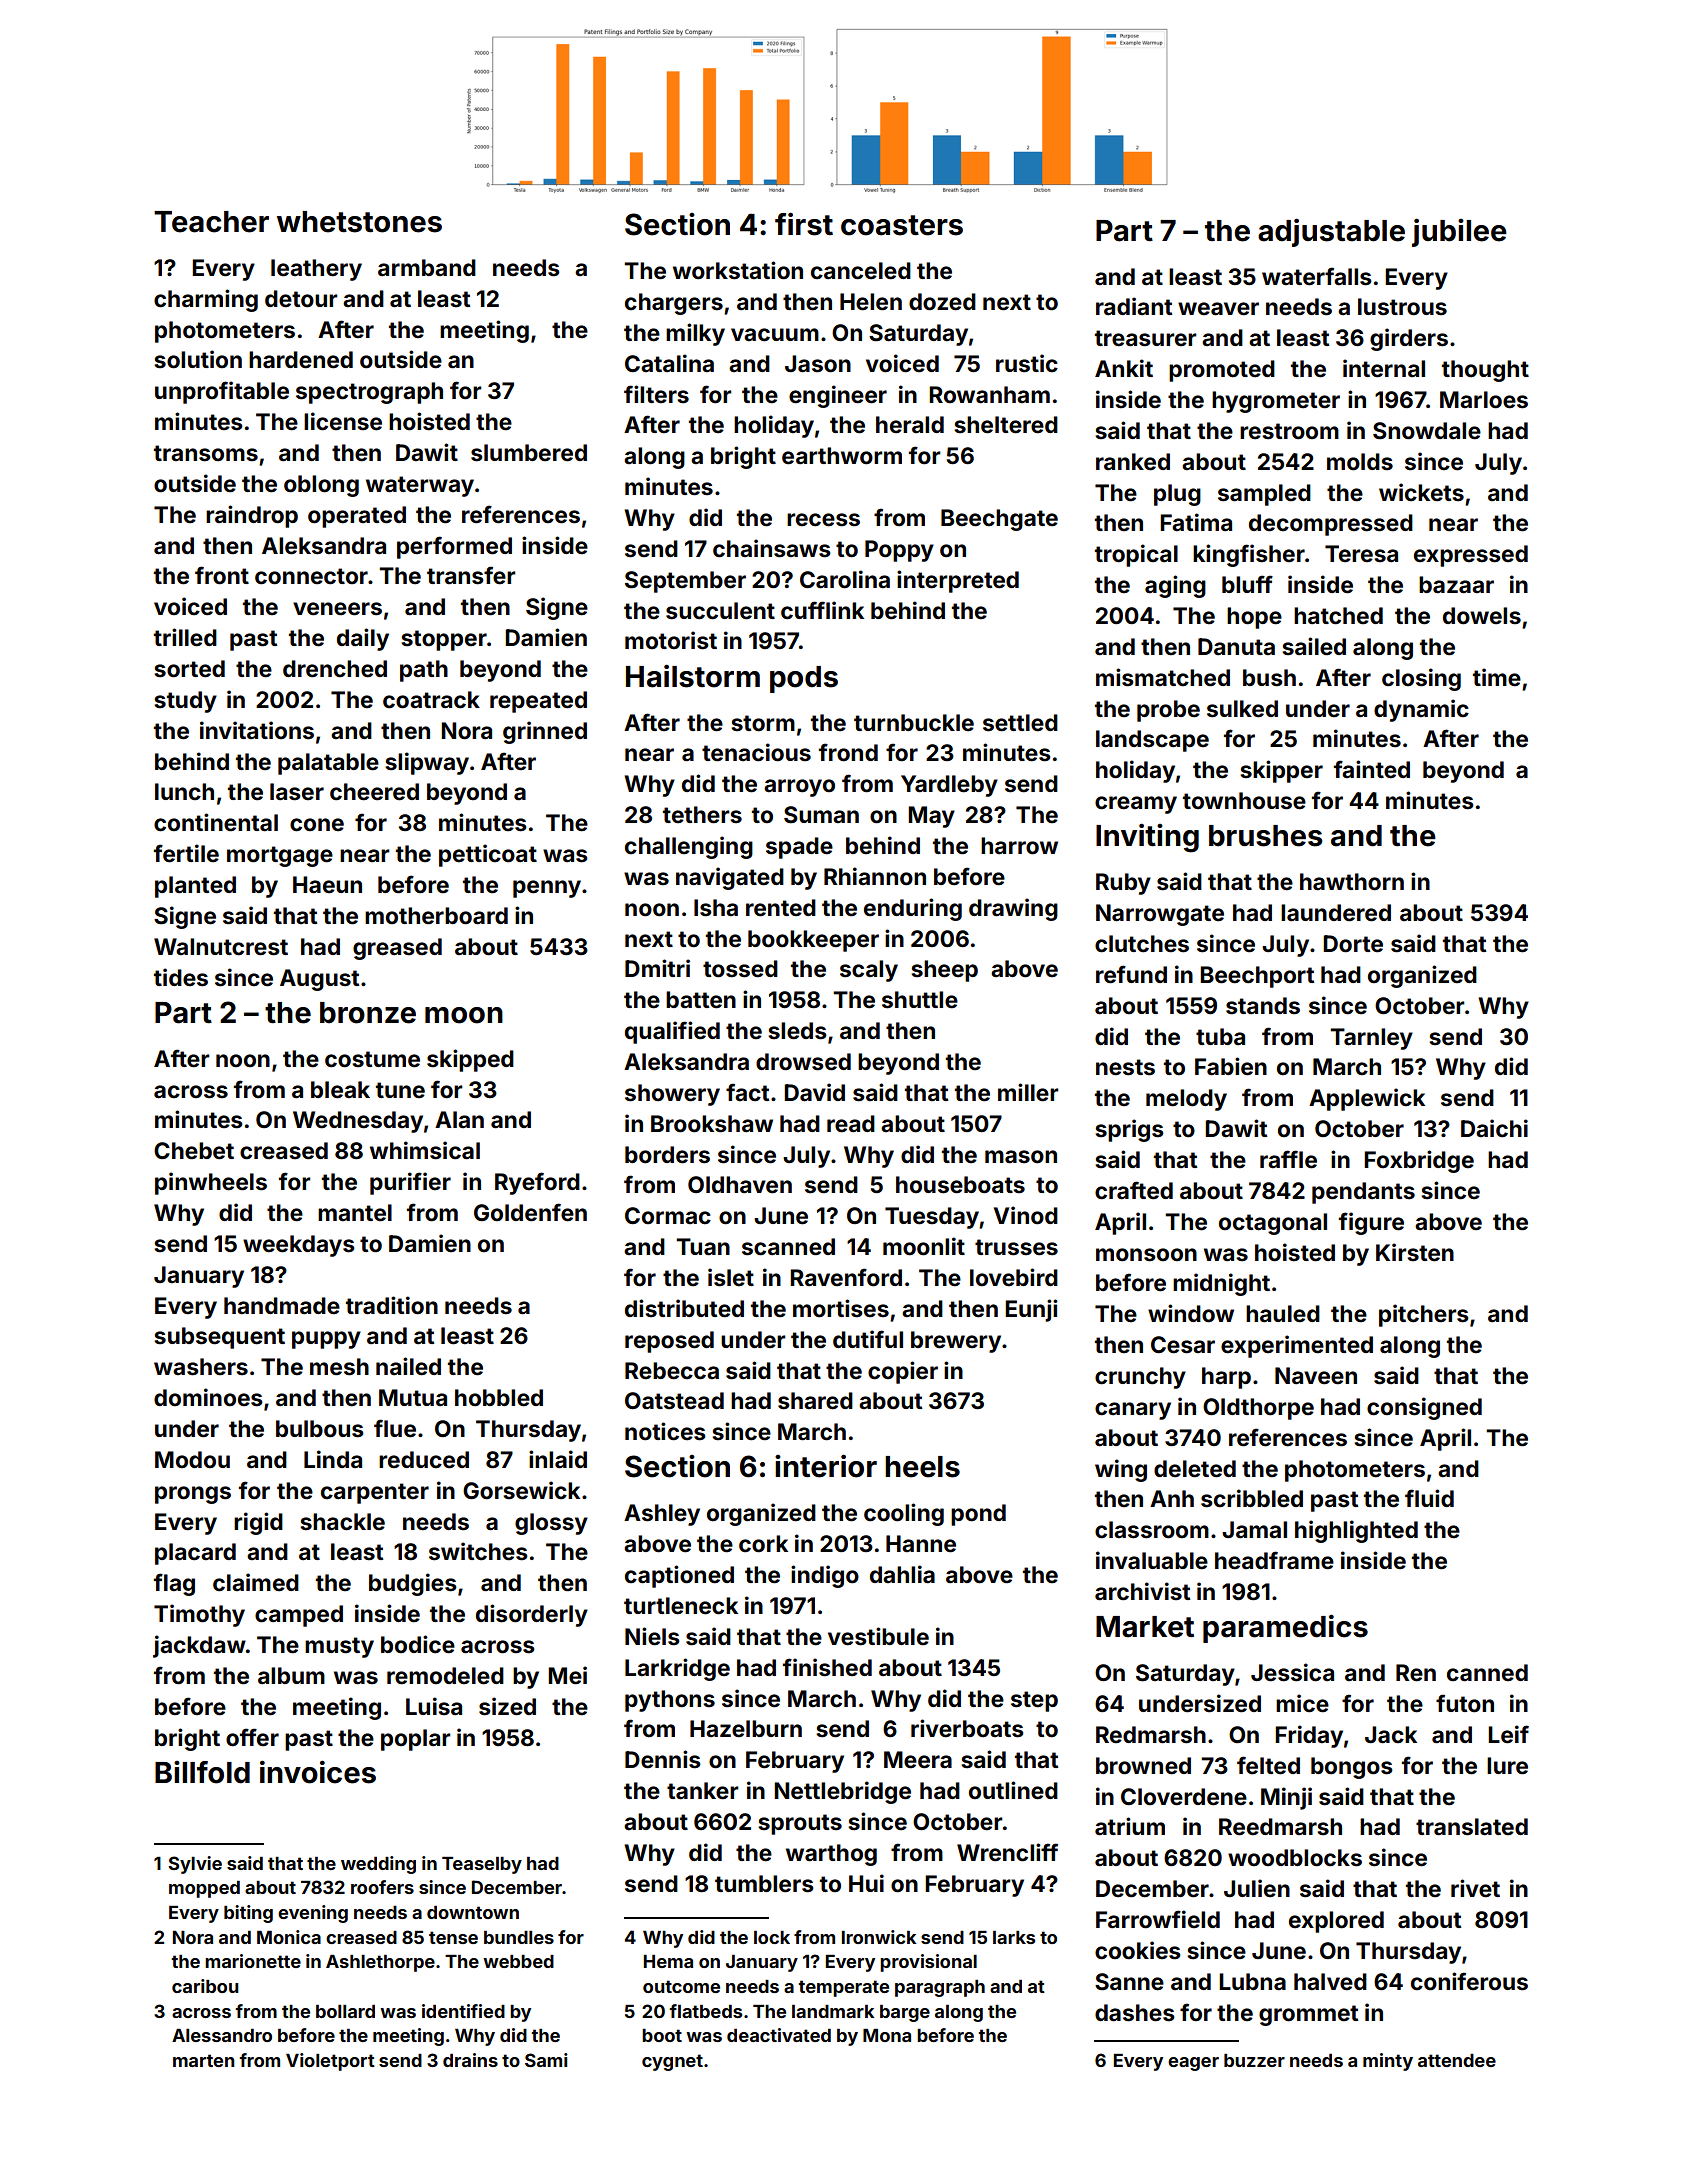 Image resolution: width=1683 pixels, height=2178 pixels. What do you see at coordinates (530, 1212) in the page?
I see `Goldenfen` at bounding box center [530, 1212].
